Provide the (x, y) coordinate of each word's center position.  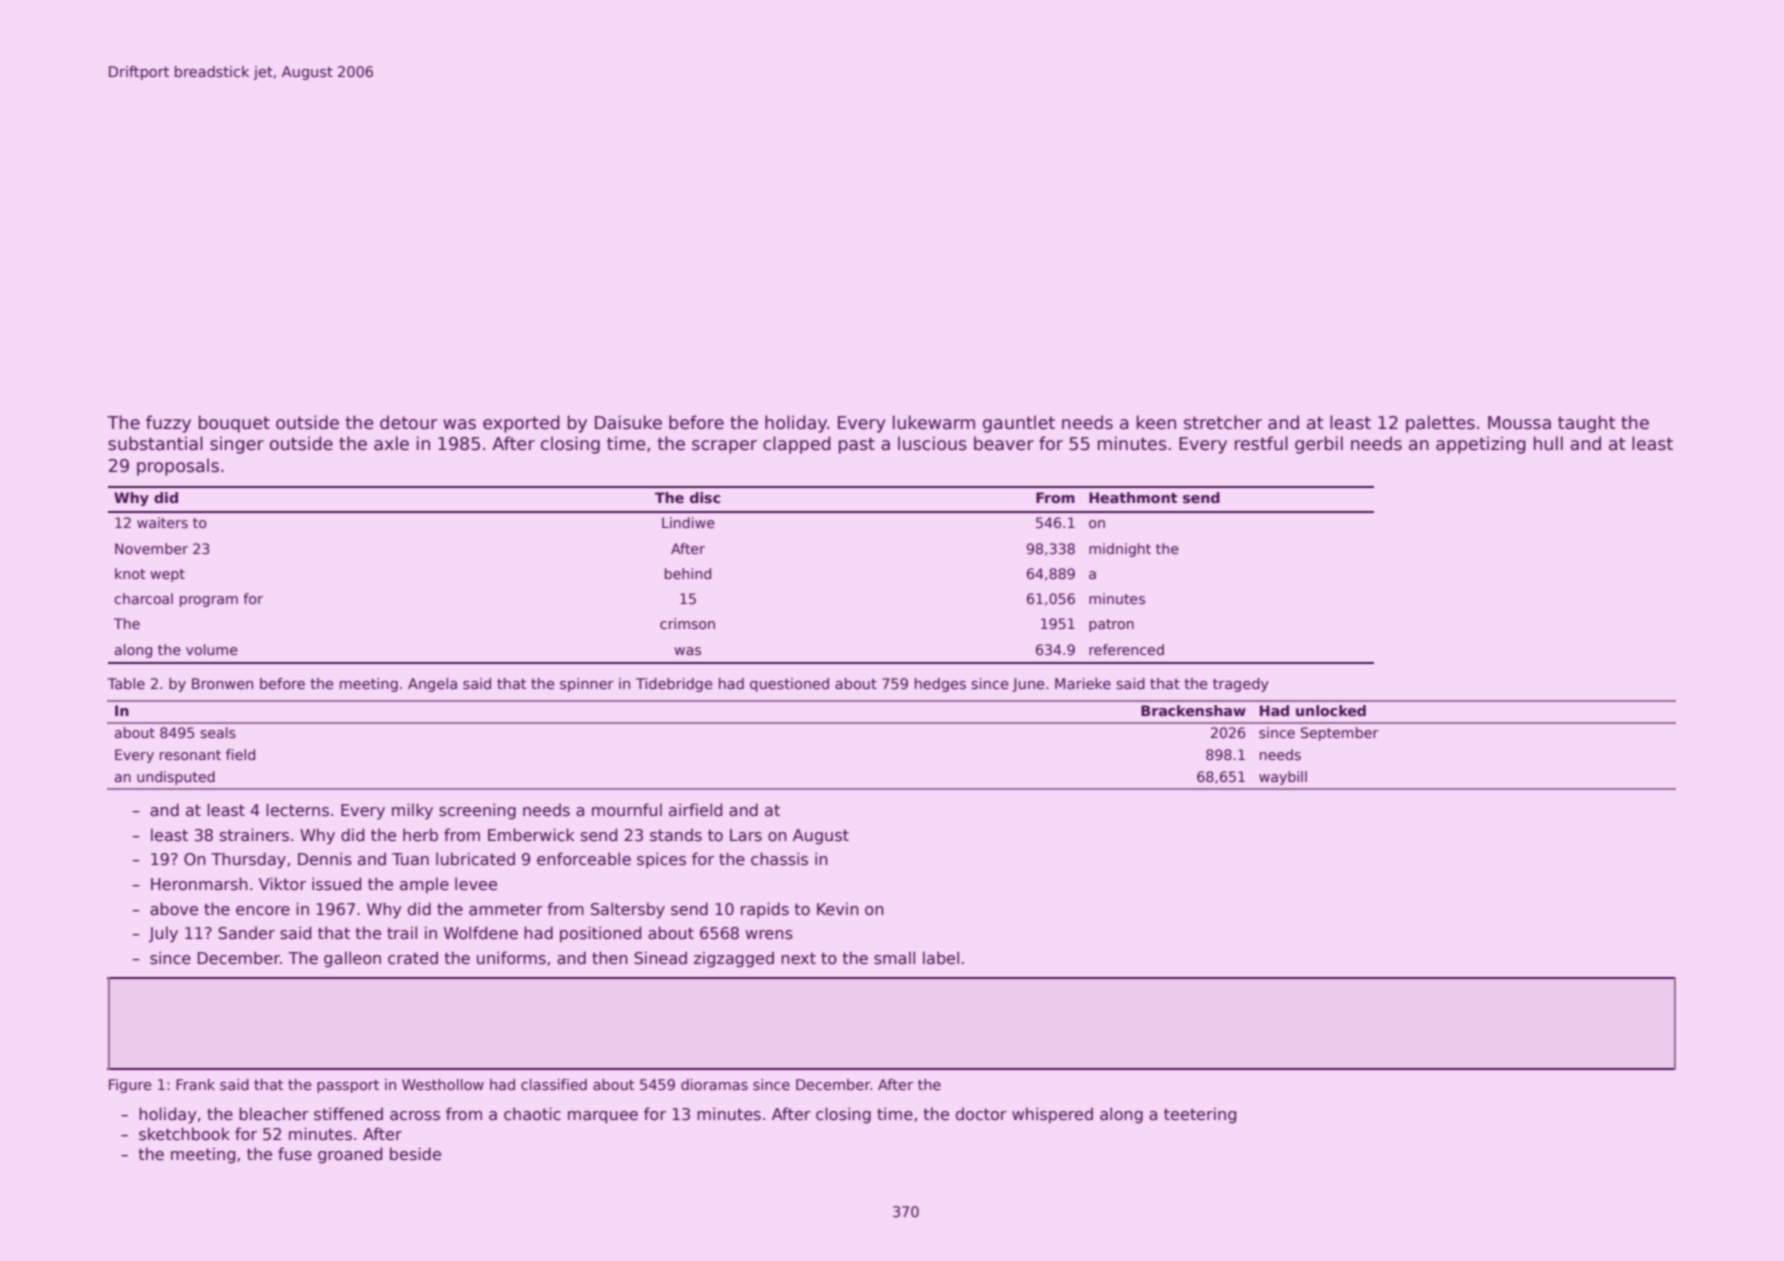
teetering (1200, 1115)
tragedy (1241, 685)
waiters (162, 522)
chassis (779, 859)
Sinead (660, 958)
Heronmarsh (199, 884)
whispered (1052, 1115)
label (941, 958)
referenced (1126, 649)
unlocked (1331, 710)
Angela (432, 685)
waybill (1283, 778)
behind (688, 573)
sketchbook (184, 1134)
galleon (352, 959)
